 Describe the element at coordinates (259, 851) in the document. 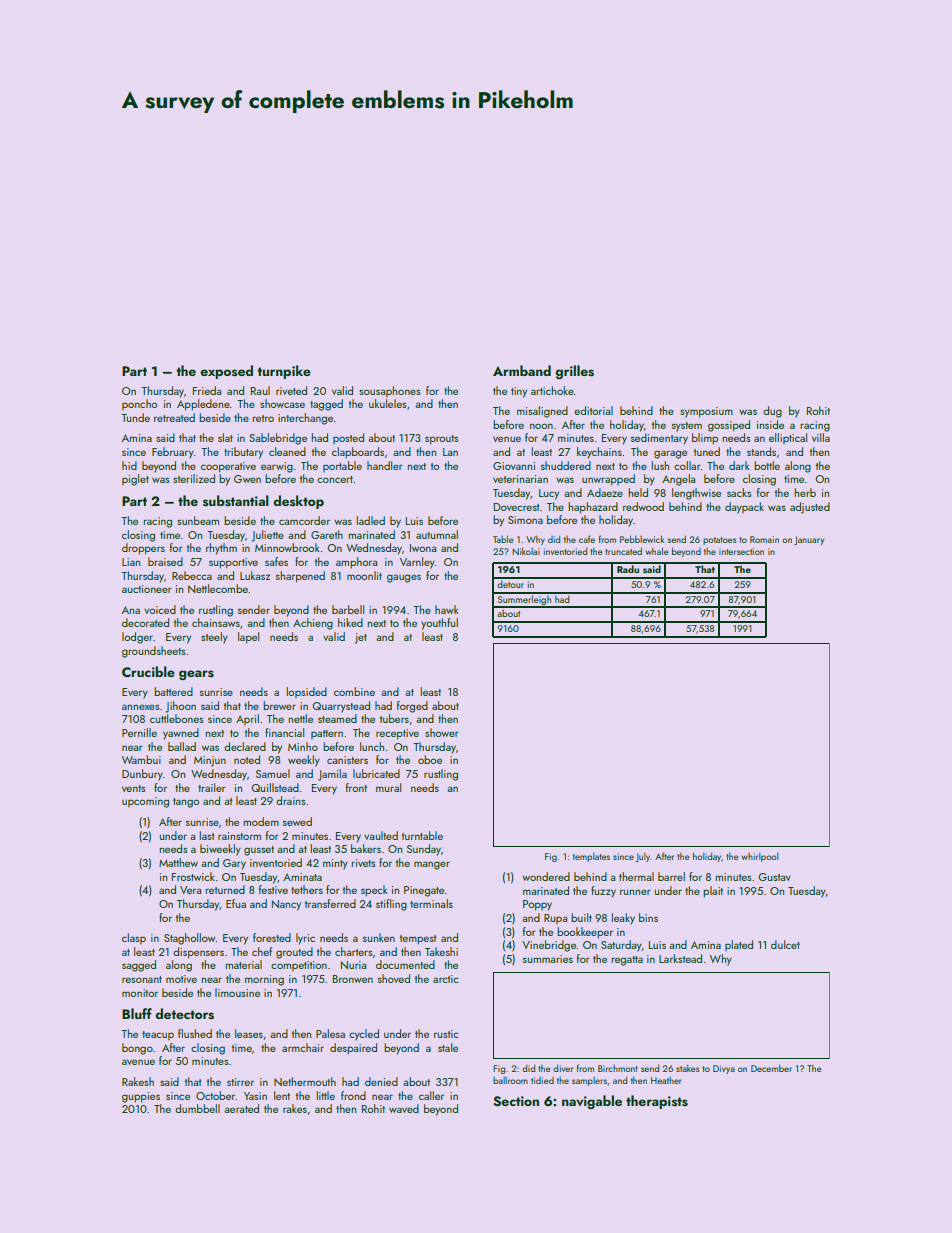

I see `gusset` at that location.
